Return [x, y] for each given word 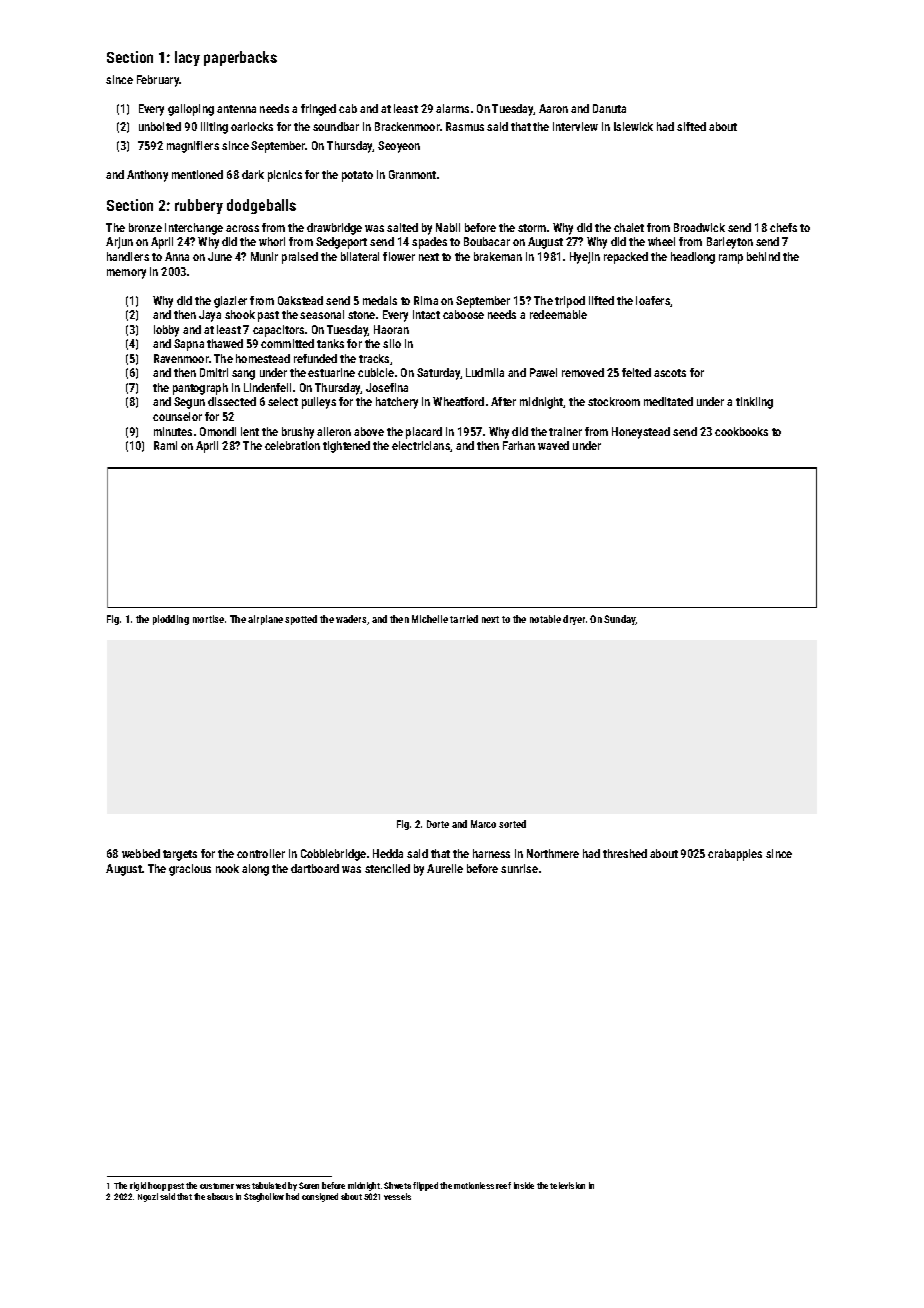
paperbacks [240, 58]
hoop [157, 1186]
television [567, 1185]
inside [524, 1185]
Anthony [147, 176]
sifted [691, 126]
